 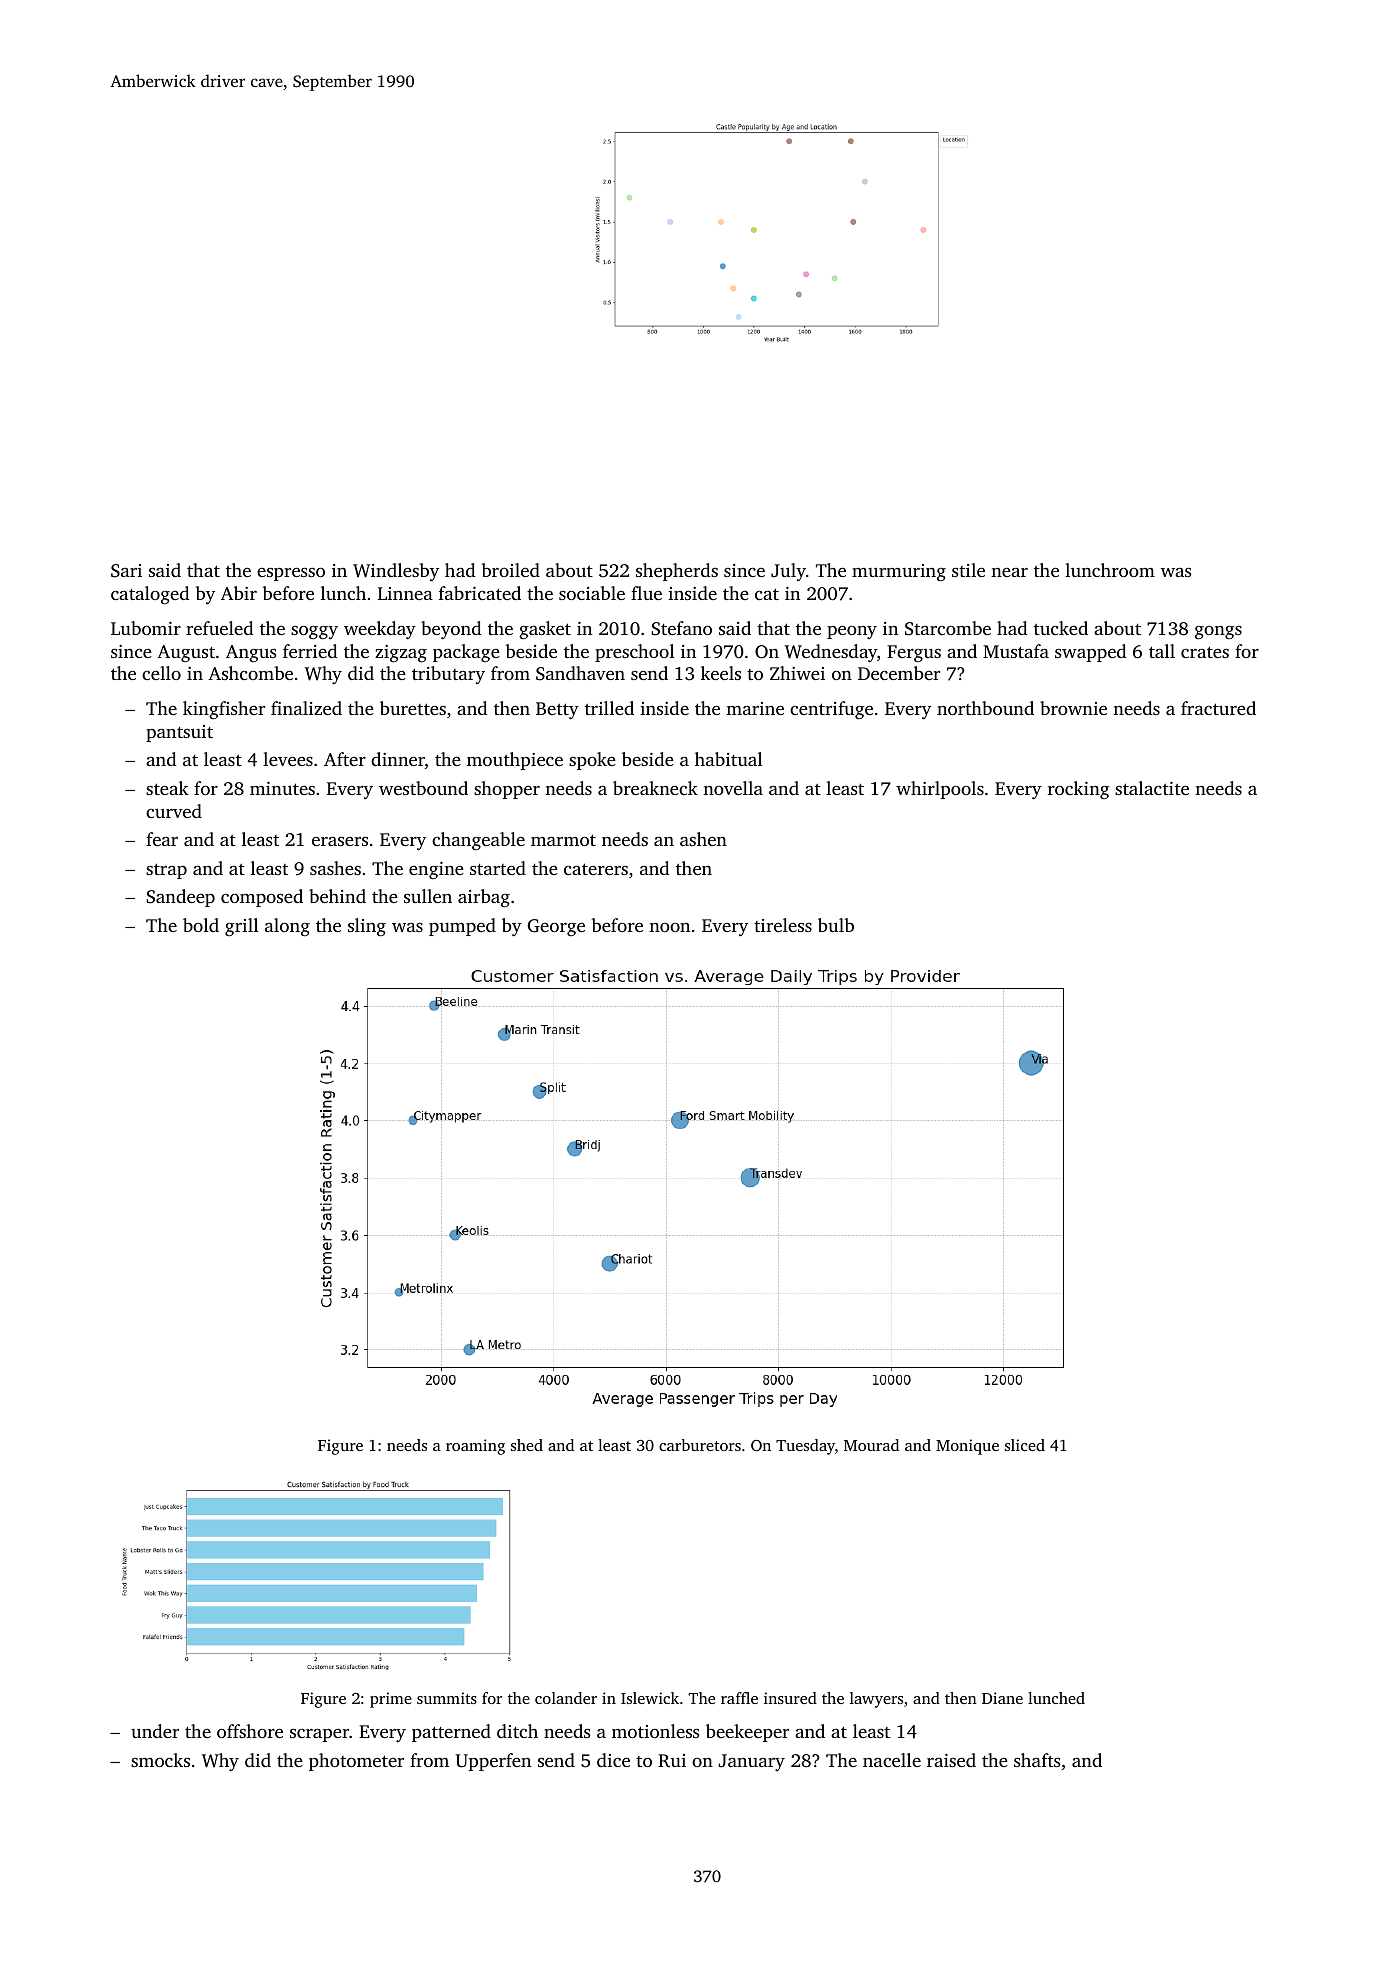 I want to click on carburetors, so click(x=700, y=1445).
